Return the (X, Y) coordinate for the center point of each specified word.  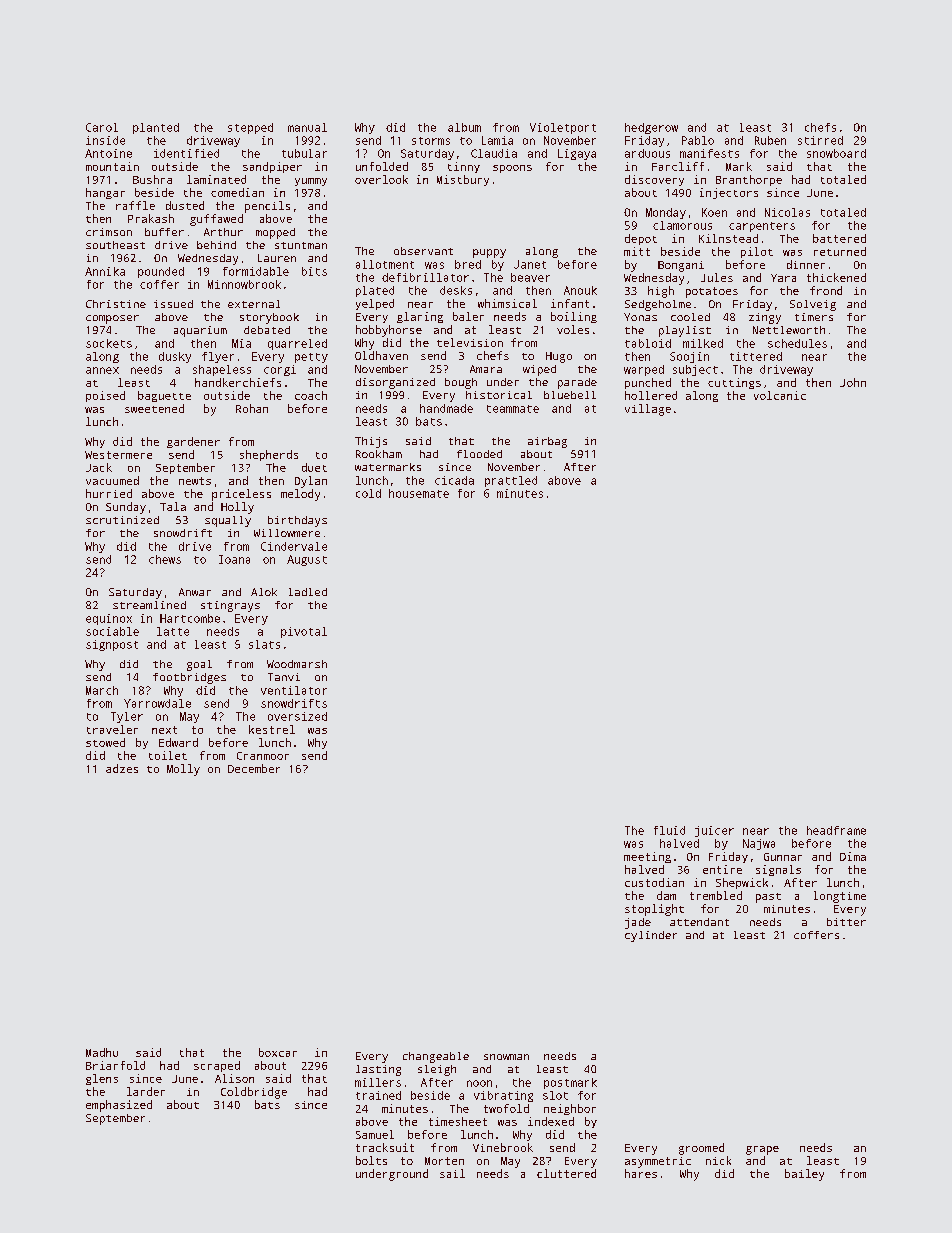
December (254, 768)
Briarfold (115, 1065)
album (464, 127)
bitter (846, 922)
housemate (419, 493)
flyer (218, 357)
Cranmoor (263, 756)
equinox (109, 619)
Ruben (770, 140)
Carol (102, 127)
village (648, 410)
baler (468, 316)
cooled (690, 317)
